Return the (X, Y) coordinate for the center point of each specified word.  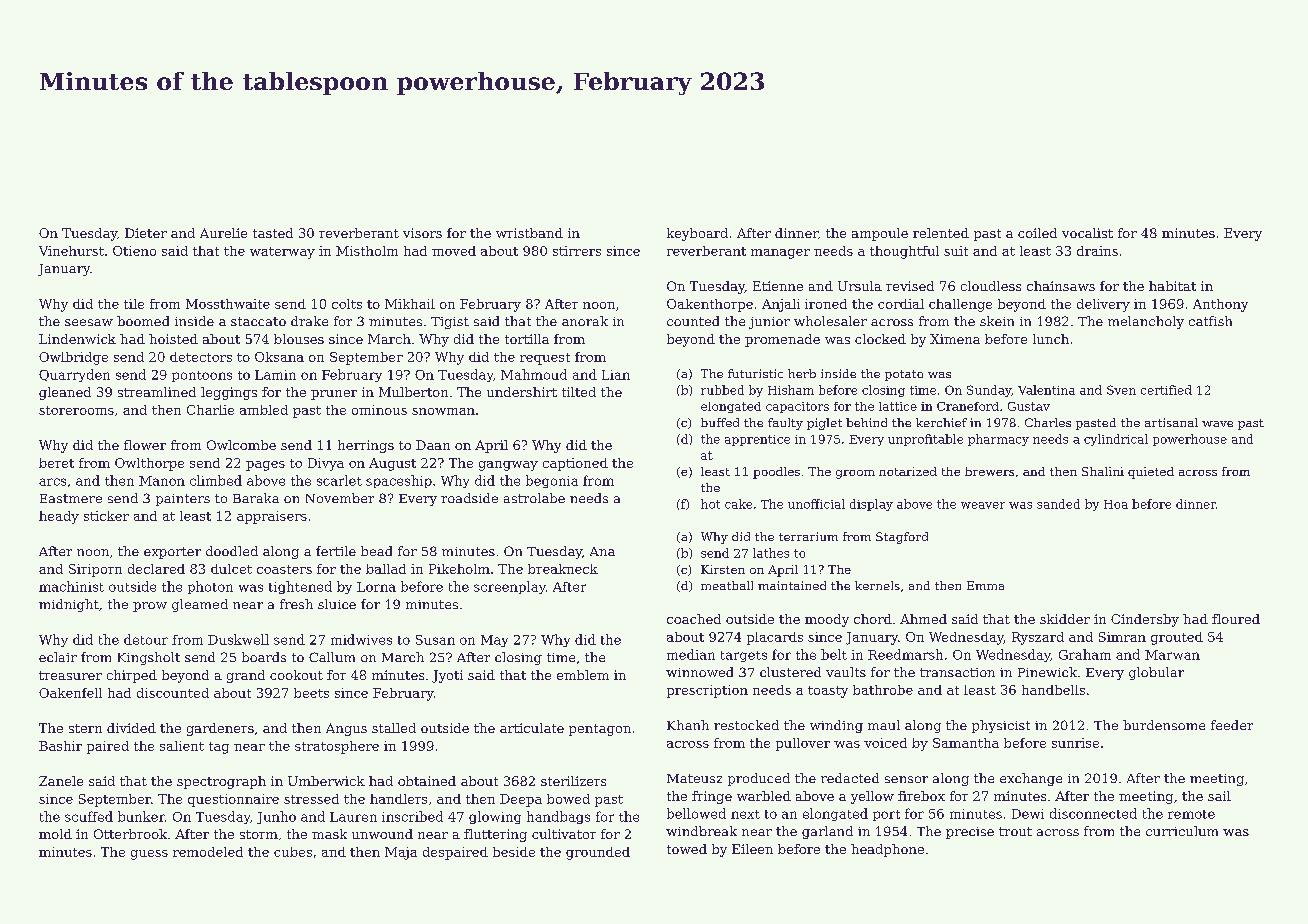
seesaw (89, 322)
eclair (58, 657)
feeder (1232, 725)
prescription (707, 691)
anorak (585, 321)
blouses (299, 339)
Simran (1122, 637)
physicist (1001, 726)
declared (156, 569)
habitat (1172, 286)
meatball (727, 585)
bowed (568, 799)
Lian (616, 375)
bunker (141, 816)
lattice (898, 406)
